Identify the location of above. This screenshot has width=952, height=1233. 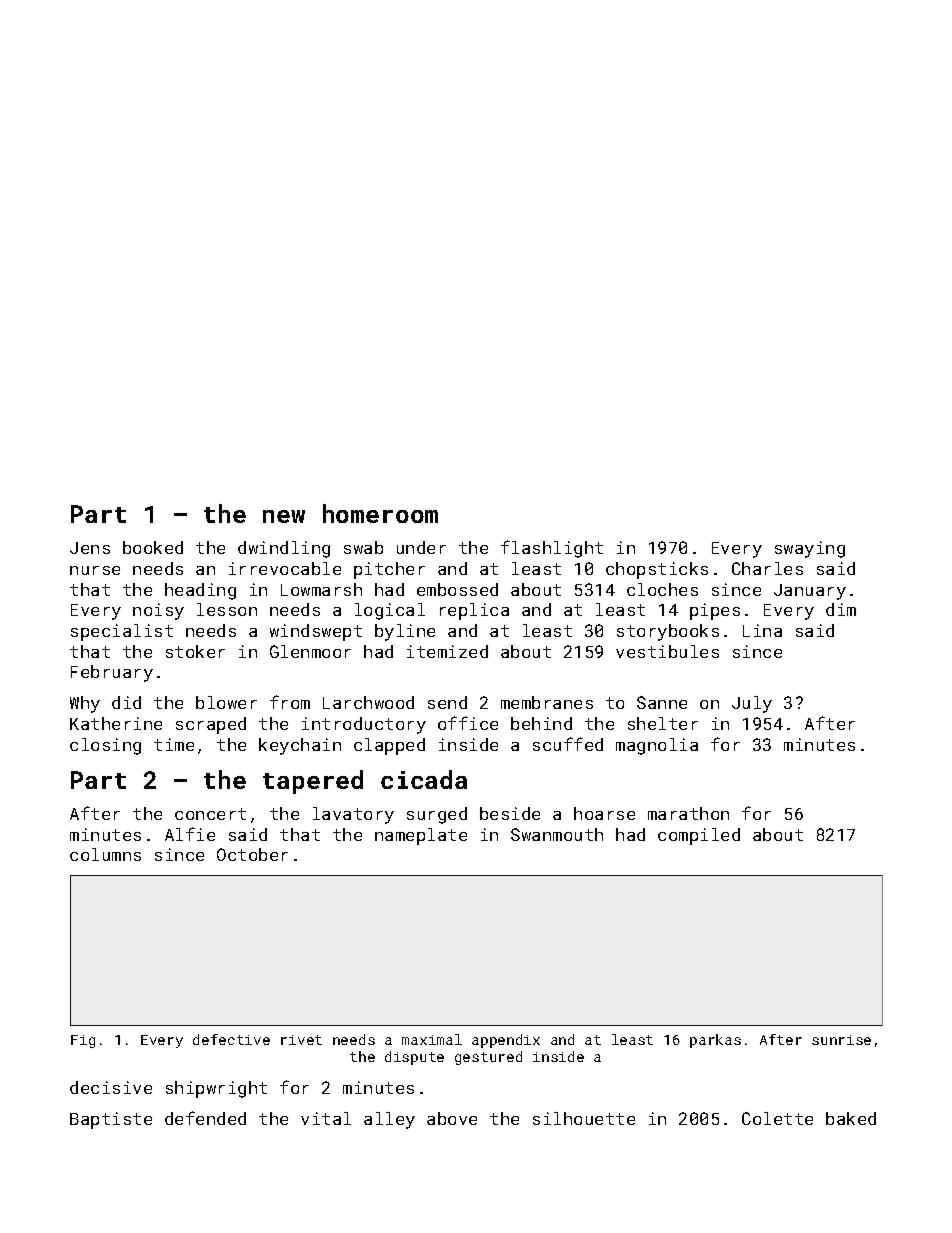
(452, 1118).
